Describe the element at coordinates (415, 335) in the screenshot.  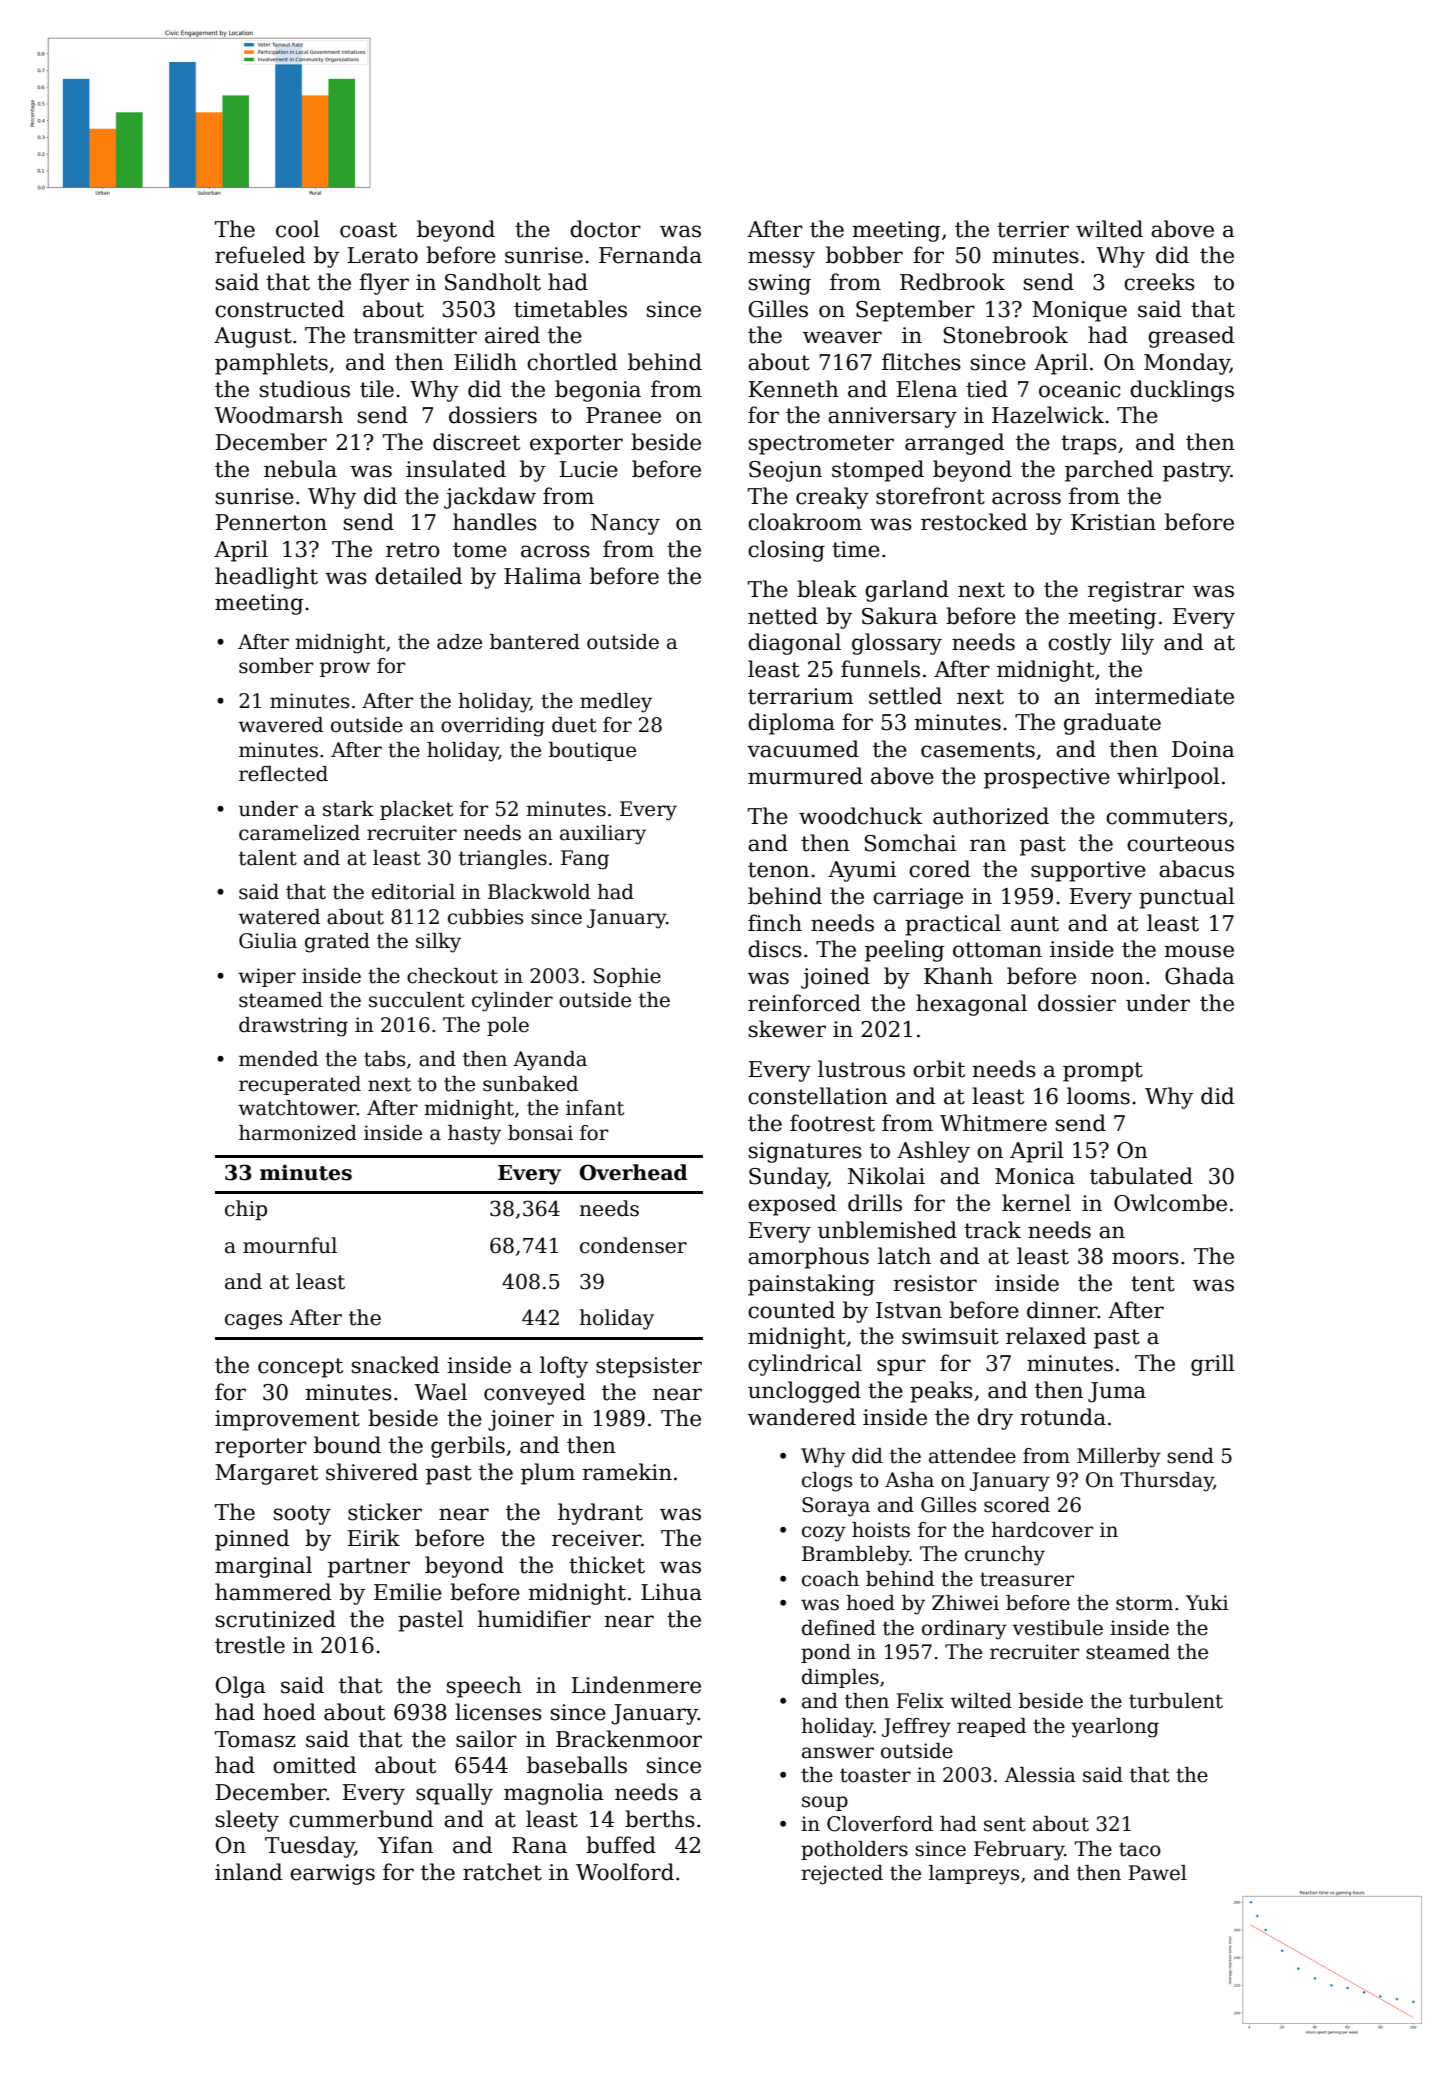
I see `transmitter` at that location.
